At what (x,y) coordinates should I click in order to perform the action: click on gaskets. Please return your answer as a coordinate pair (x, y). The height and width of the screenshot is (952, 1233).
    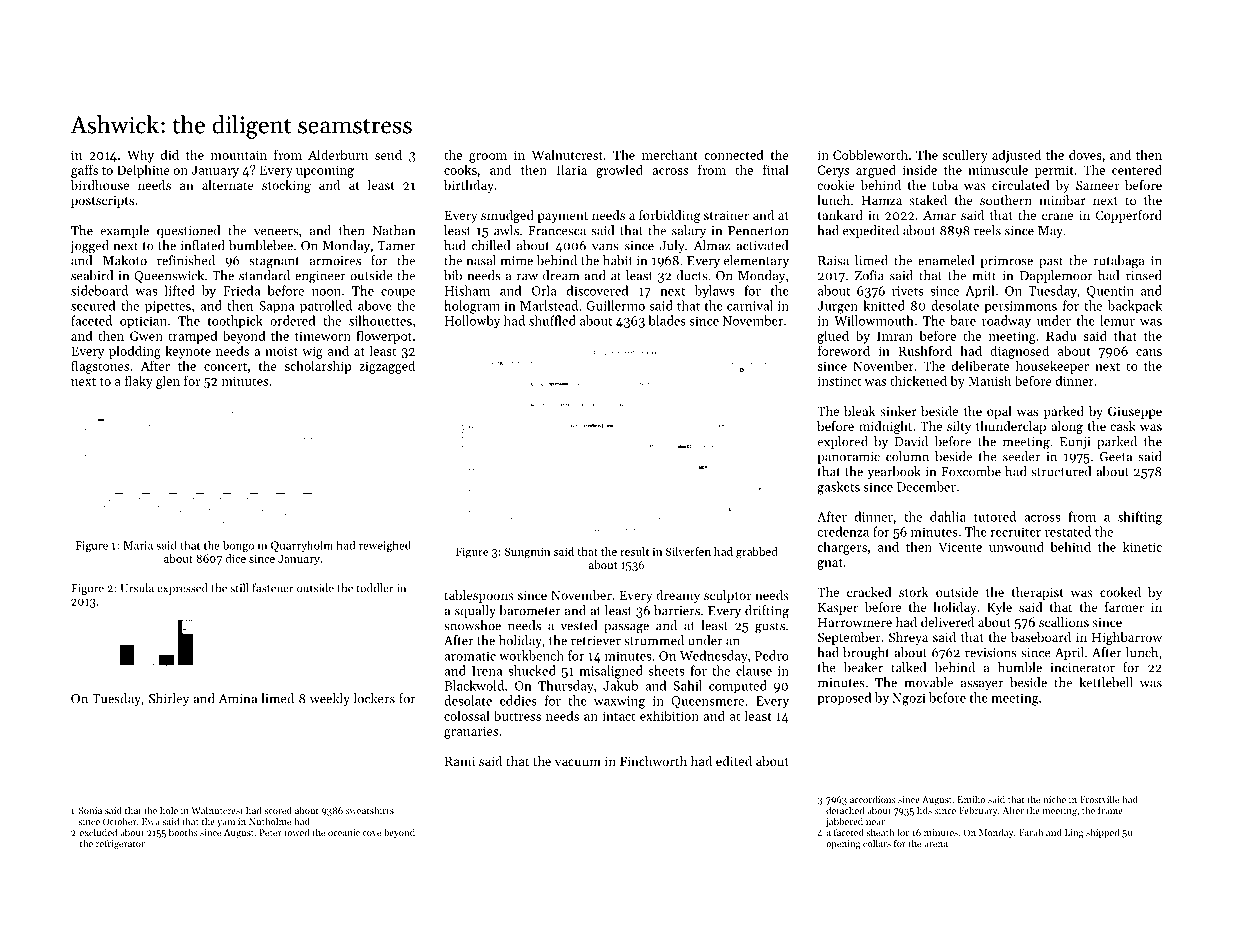
    Looking at the image, I should click on (838, 488).
